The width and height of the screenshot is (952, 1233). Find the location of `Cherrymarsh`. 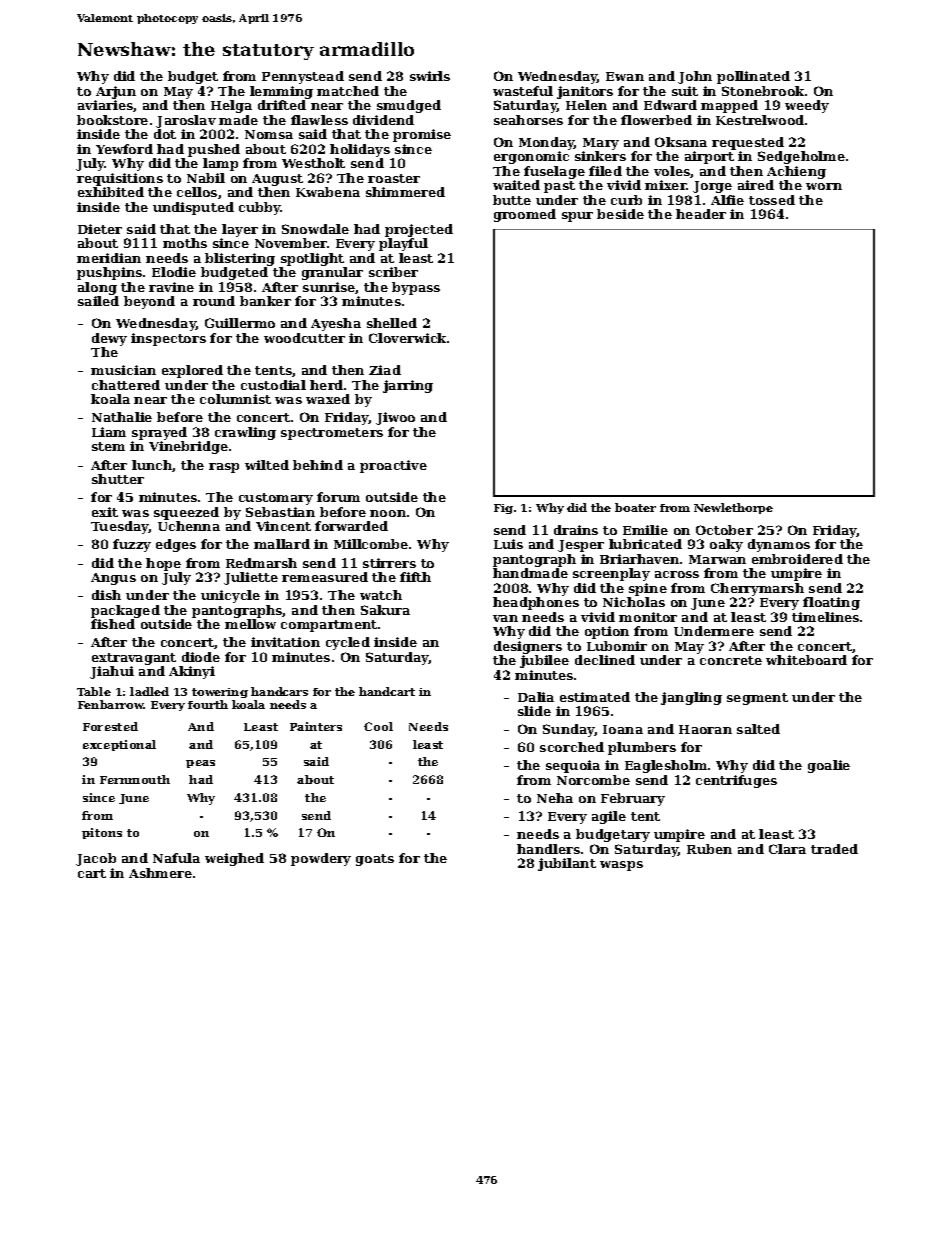

Cherrymarsh is located at coordinates (757, 589).
